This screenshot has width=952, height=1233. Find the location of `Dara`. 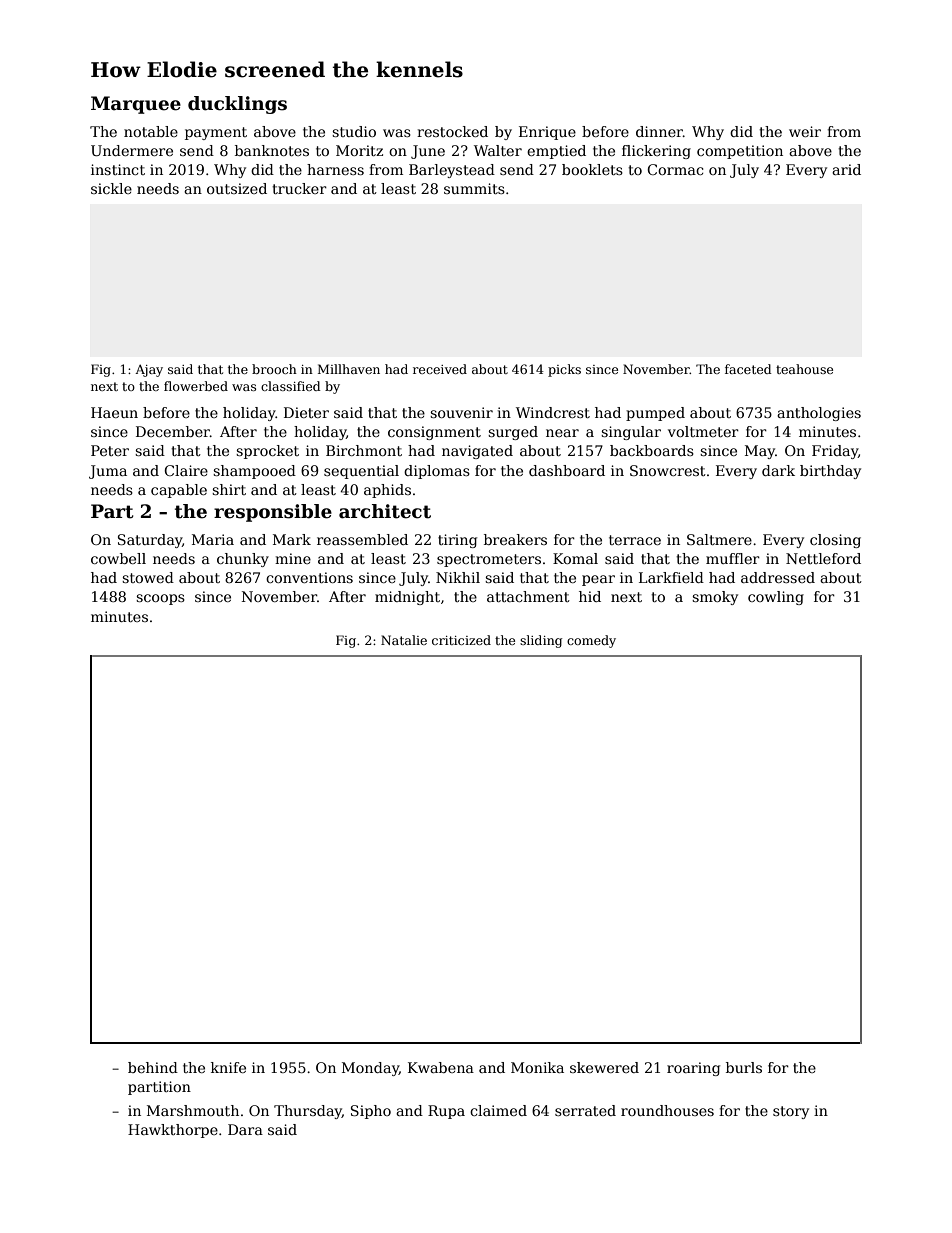

Dara is located at coordinates (245, 1129).
